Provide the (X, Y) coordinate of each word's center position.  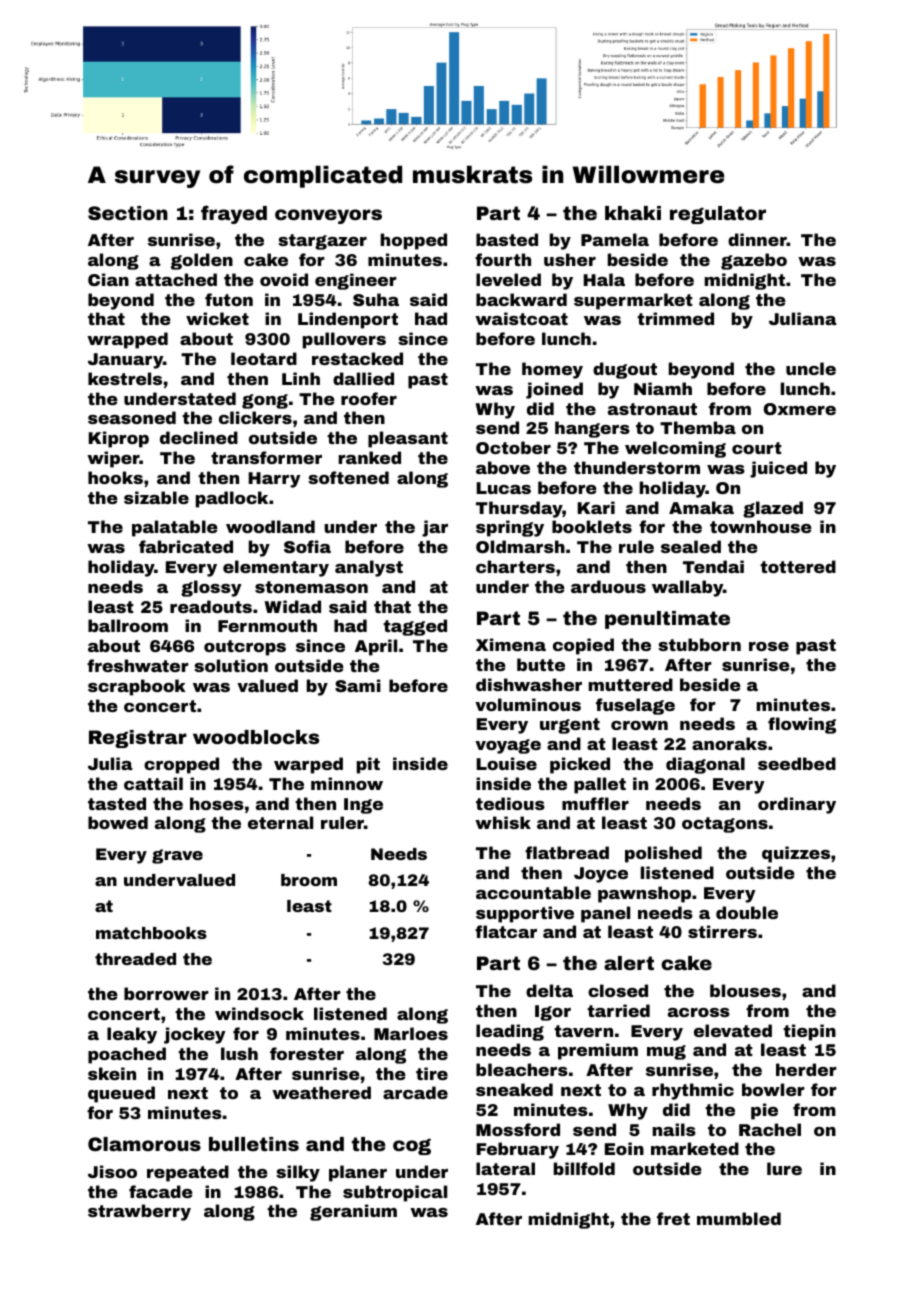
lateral (505, 1168)
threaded (135, 959)
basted (507, 239)
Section (128, 213)
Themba (698, 427)
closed (618, 990)
